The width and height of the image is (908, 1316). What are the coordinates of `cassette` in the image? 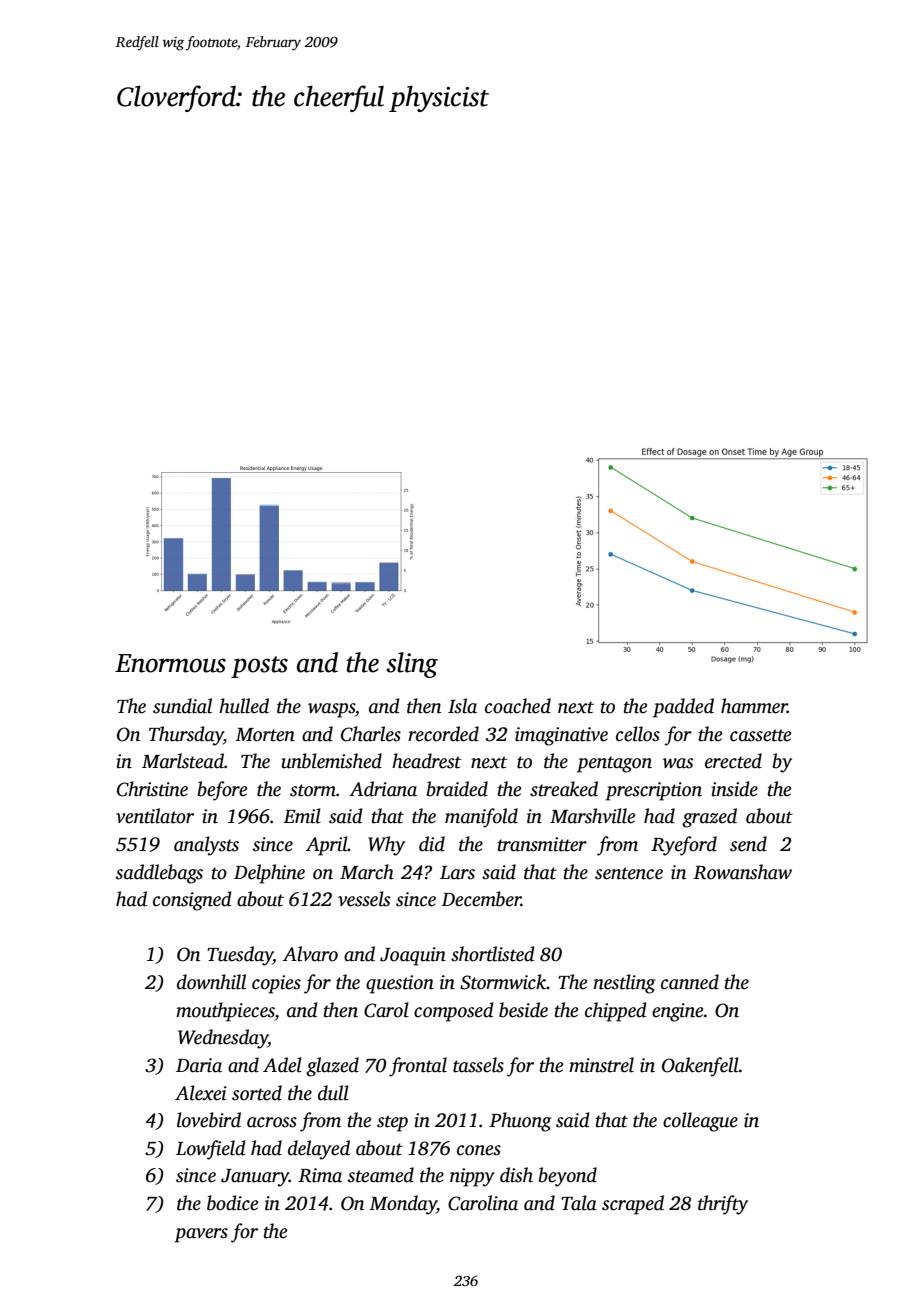 It's located at (760, 735).
